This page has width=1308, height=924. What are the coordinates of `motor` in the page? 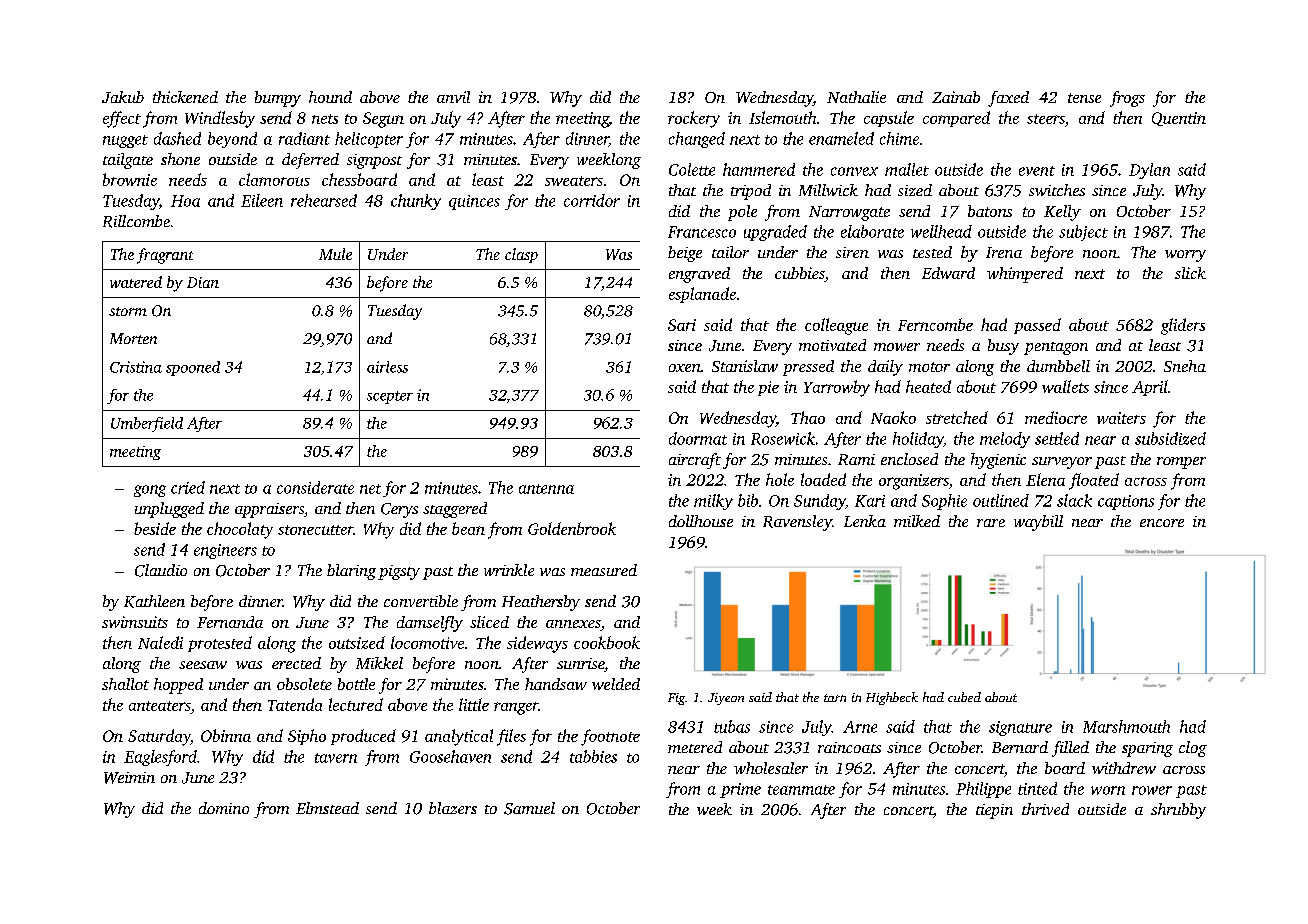 It's located at (929, 367).
